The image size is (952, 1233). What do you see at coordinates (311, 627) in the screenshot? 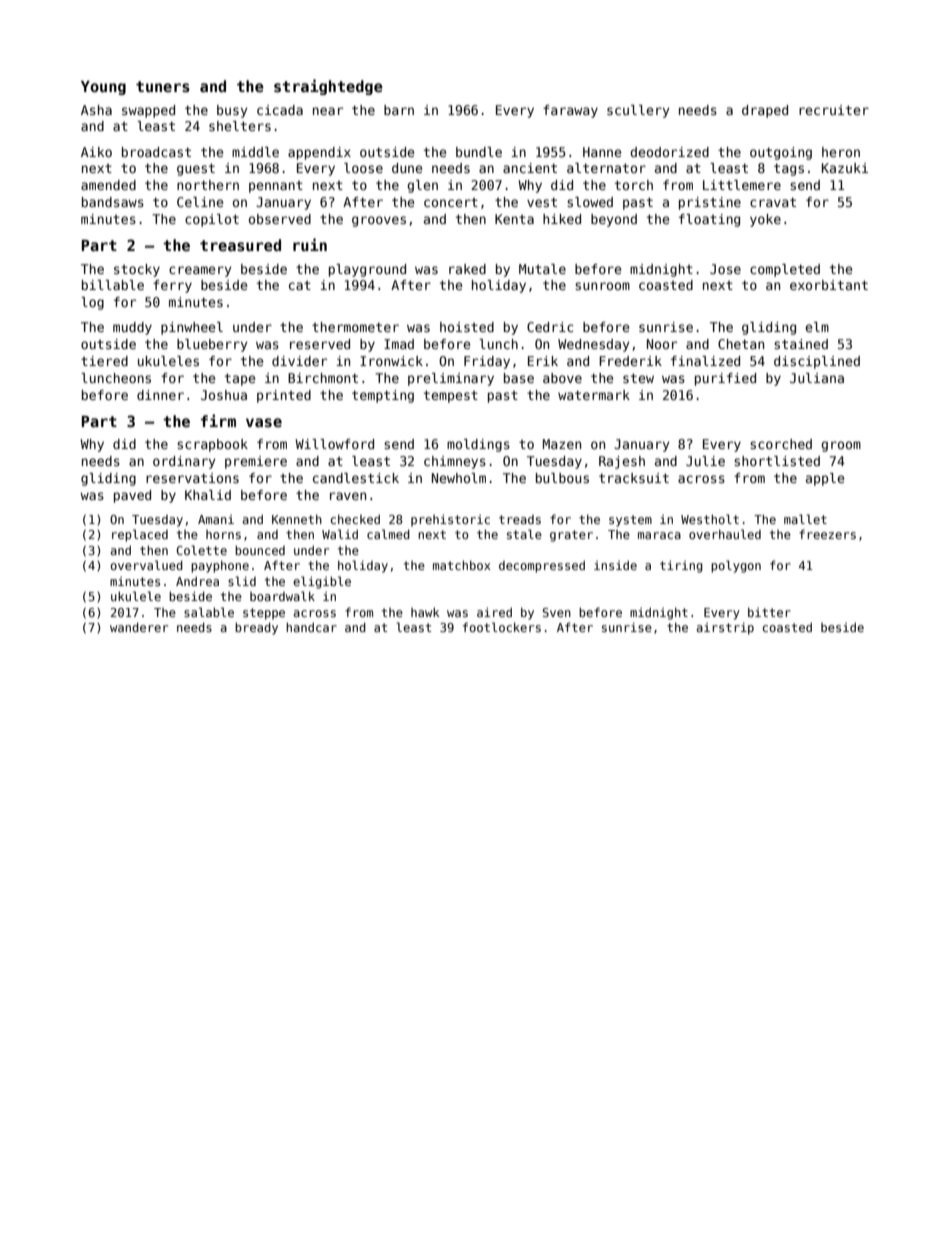
I see `handcar` at bounding box center [311, 627].
